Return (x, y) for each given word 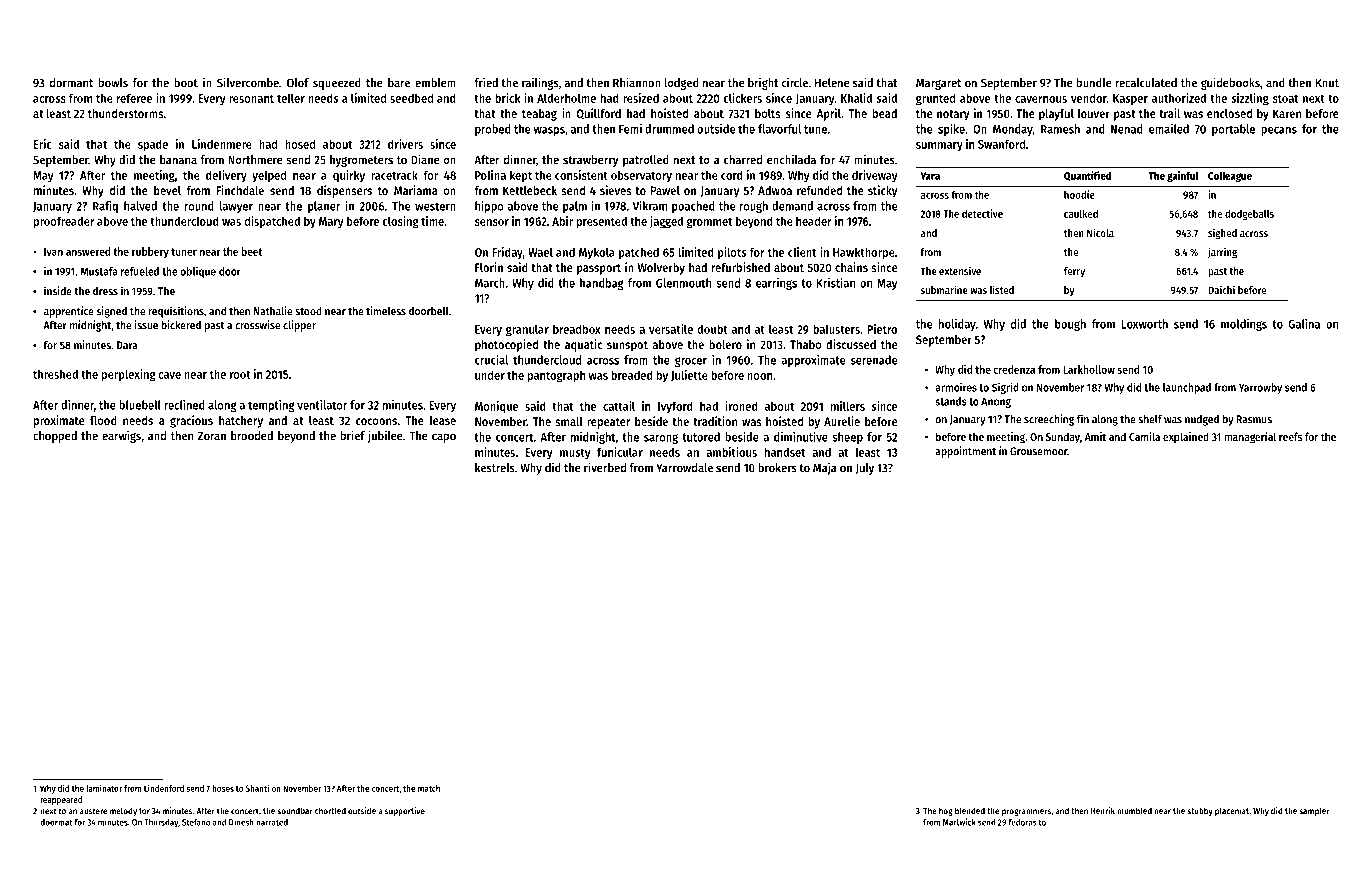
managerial (1250, 438)
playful (1056, 115)
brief (353, 435)
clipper (299, 326)
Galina (1304, 324)
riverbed (605, 467)
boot (186, 83)
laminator (104, 788)
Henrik (1103, 811)
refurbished (741, 267)
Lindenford (164, 788)
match (429, 788)
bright (763, 83)
